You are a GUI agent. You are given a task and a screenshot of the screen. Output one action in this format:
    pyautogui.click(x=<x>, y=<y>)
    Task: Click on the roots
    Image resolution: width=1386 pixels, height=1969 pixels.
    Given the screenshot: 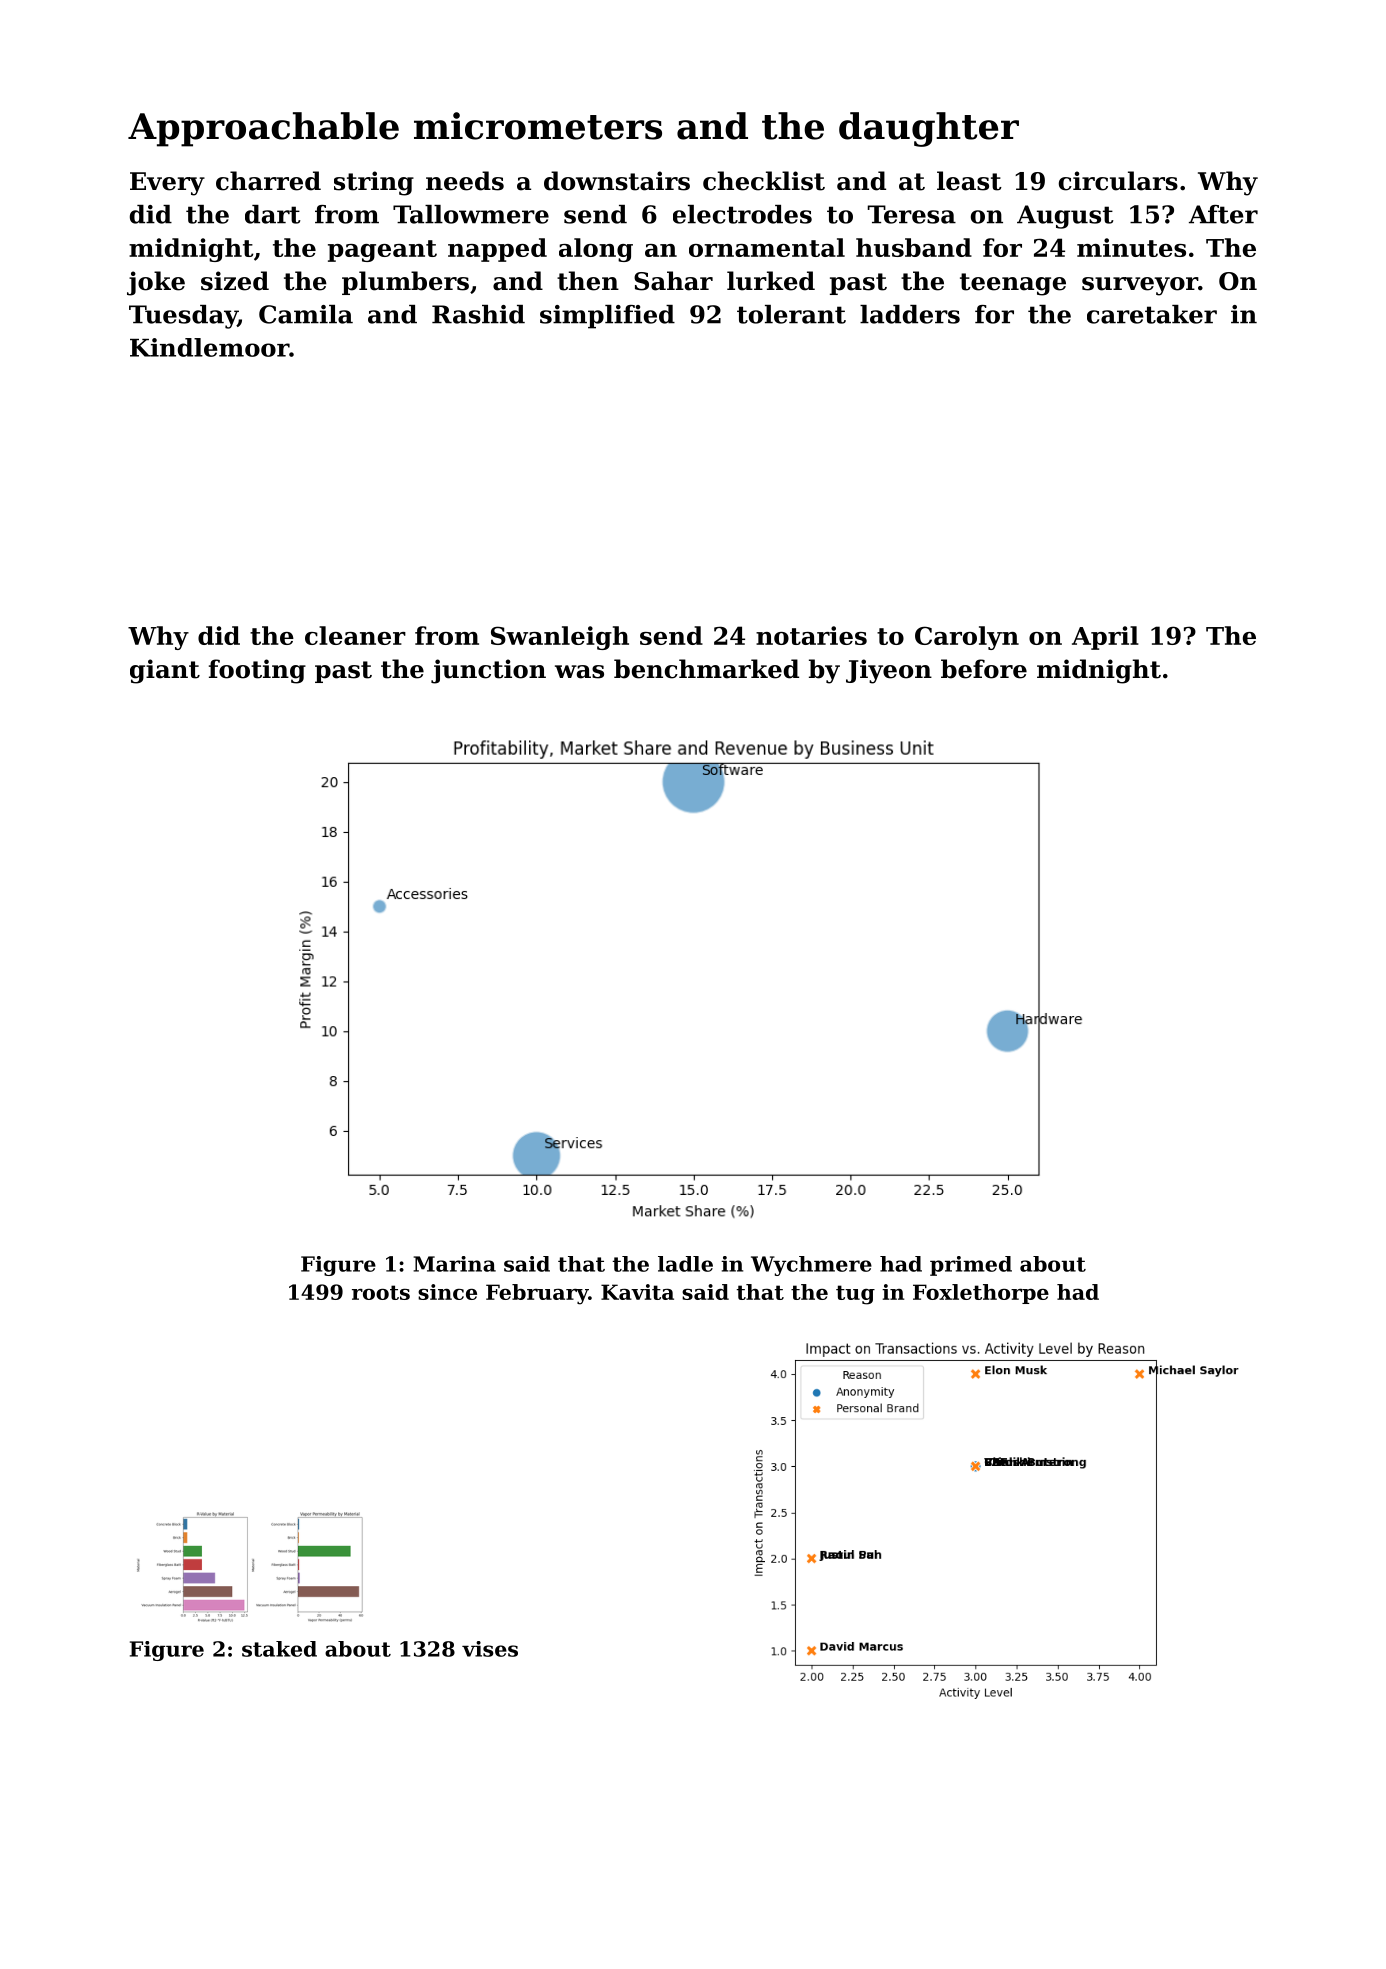 What is the action you would take?
    pyautogui.click(x=381, y=1292)
